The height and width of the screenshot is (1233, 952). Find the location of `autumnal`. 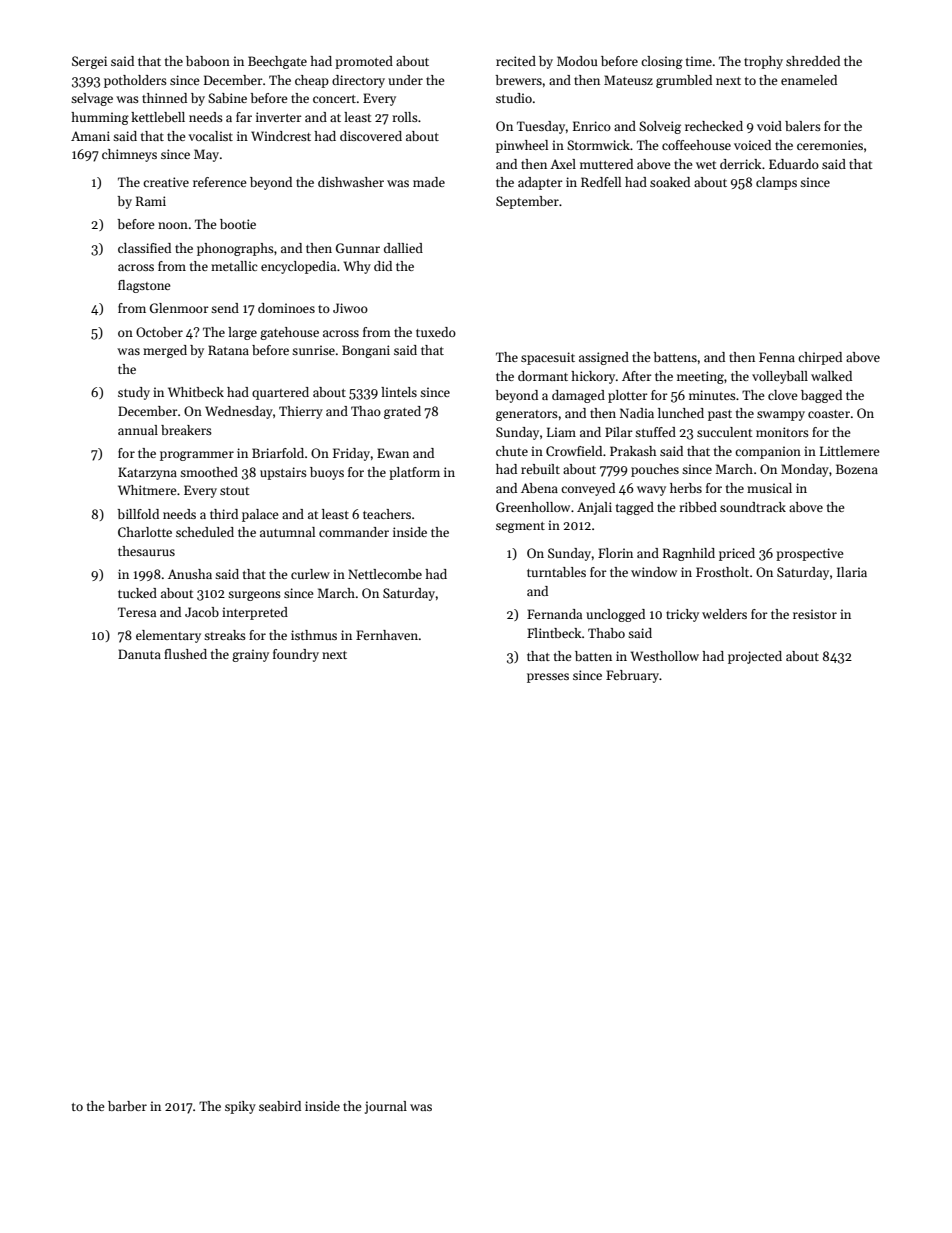

autumnal is located at coordinates (287, 532).
